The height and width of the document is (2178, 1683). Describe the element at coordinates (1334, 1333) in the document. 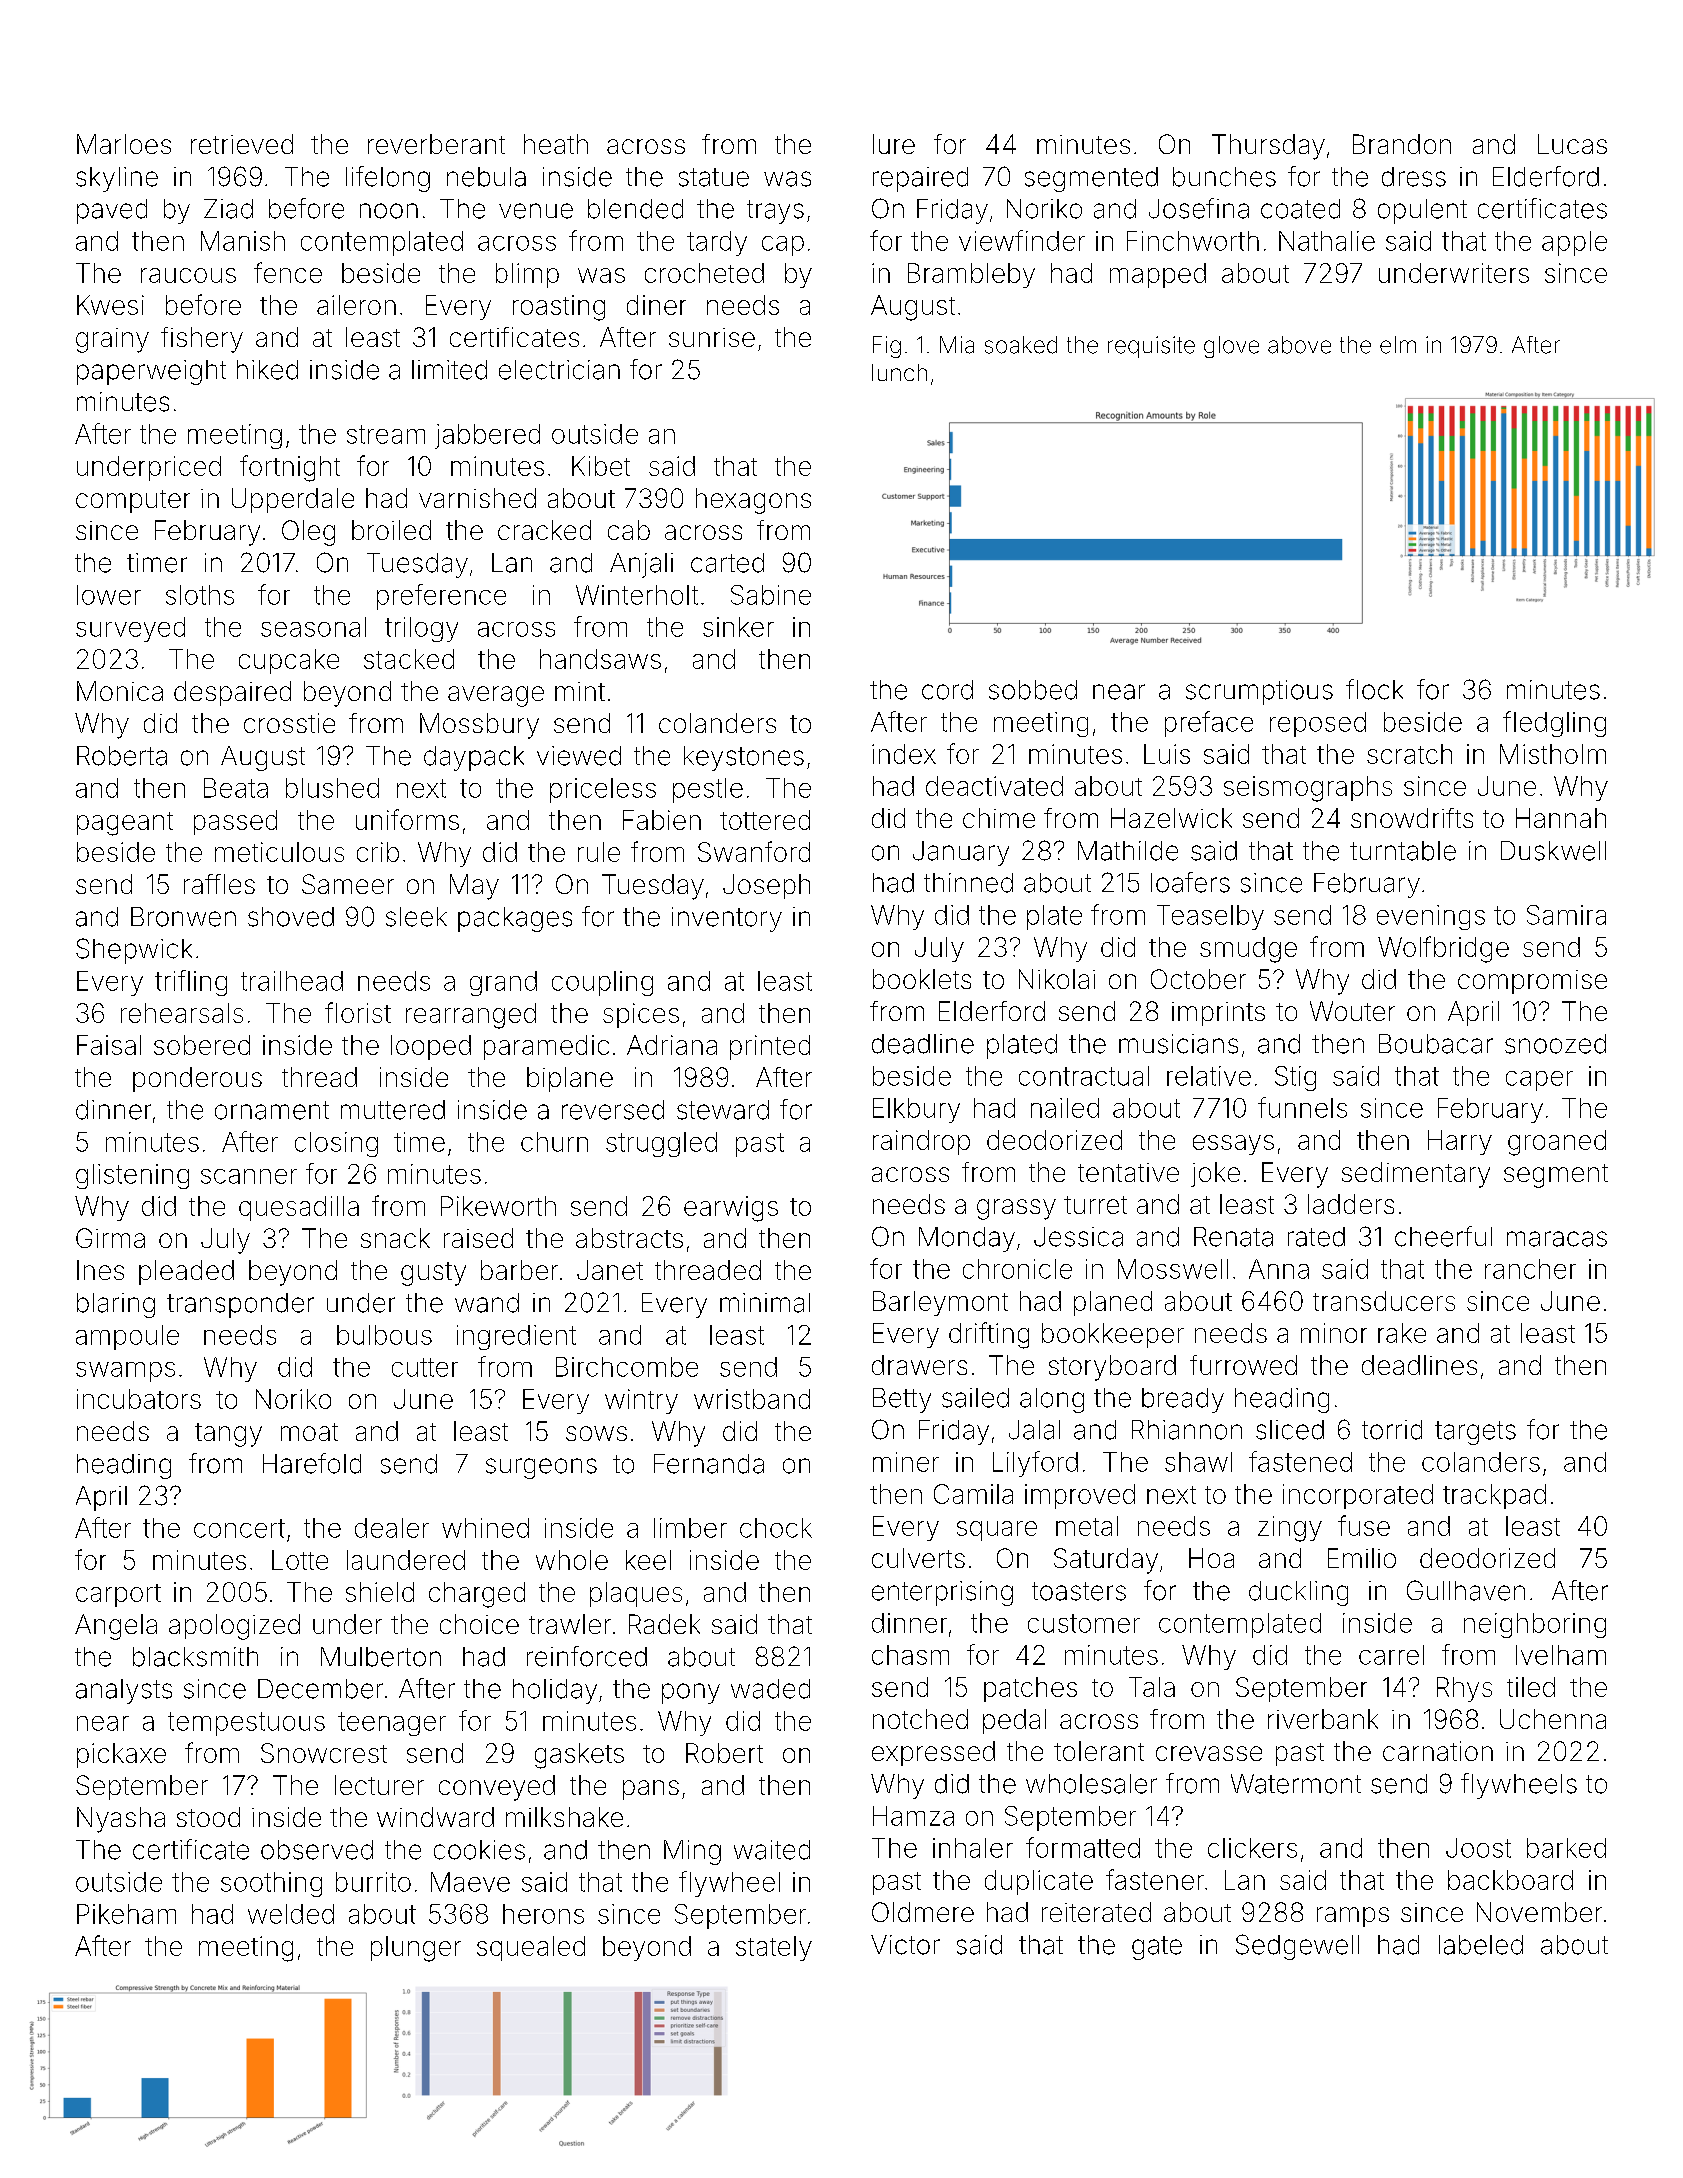

I see `minor` at that location.
